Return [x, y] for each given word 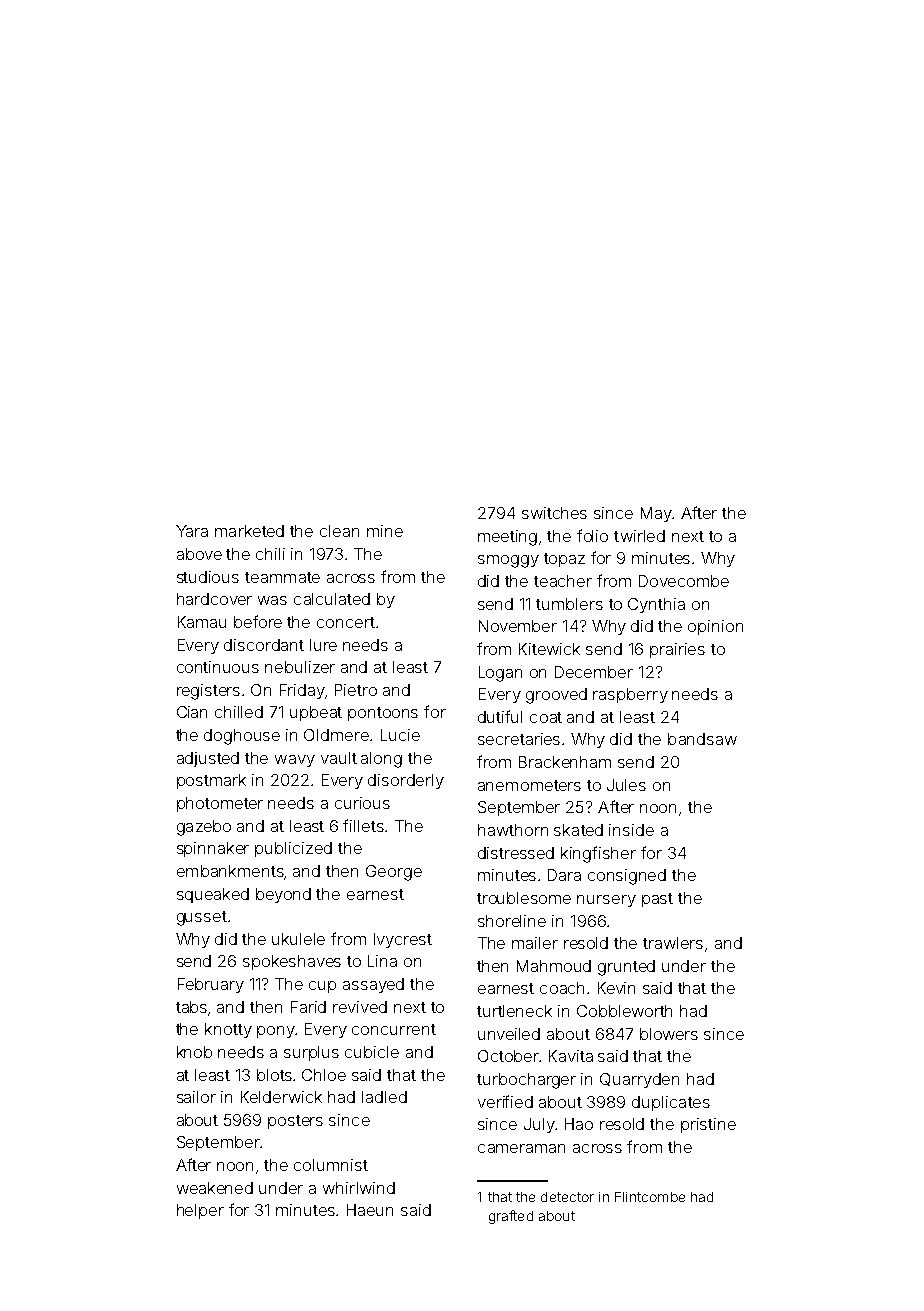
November [518, 626]
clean [339, 531]
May [656, 514]
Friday [302, 691]
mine [385, 531]
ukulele [298, 939]
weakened [215, 1188]
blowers [669, 1034]
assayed [373, 985]
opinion [715, 627]
